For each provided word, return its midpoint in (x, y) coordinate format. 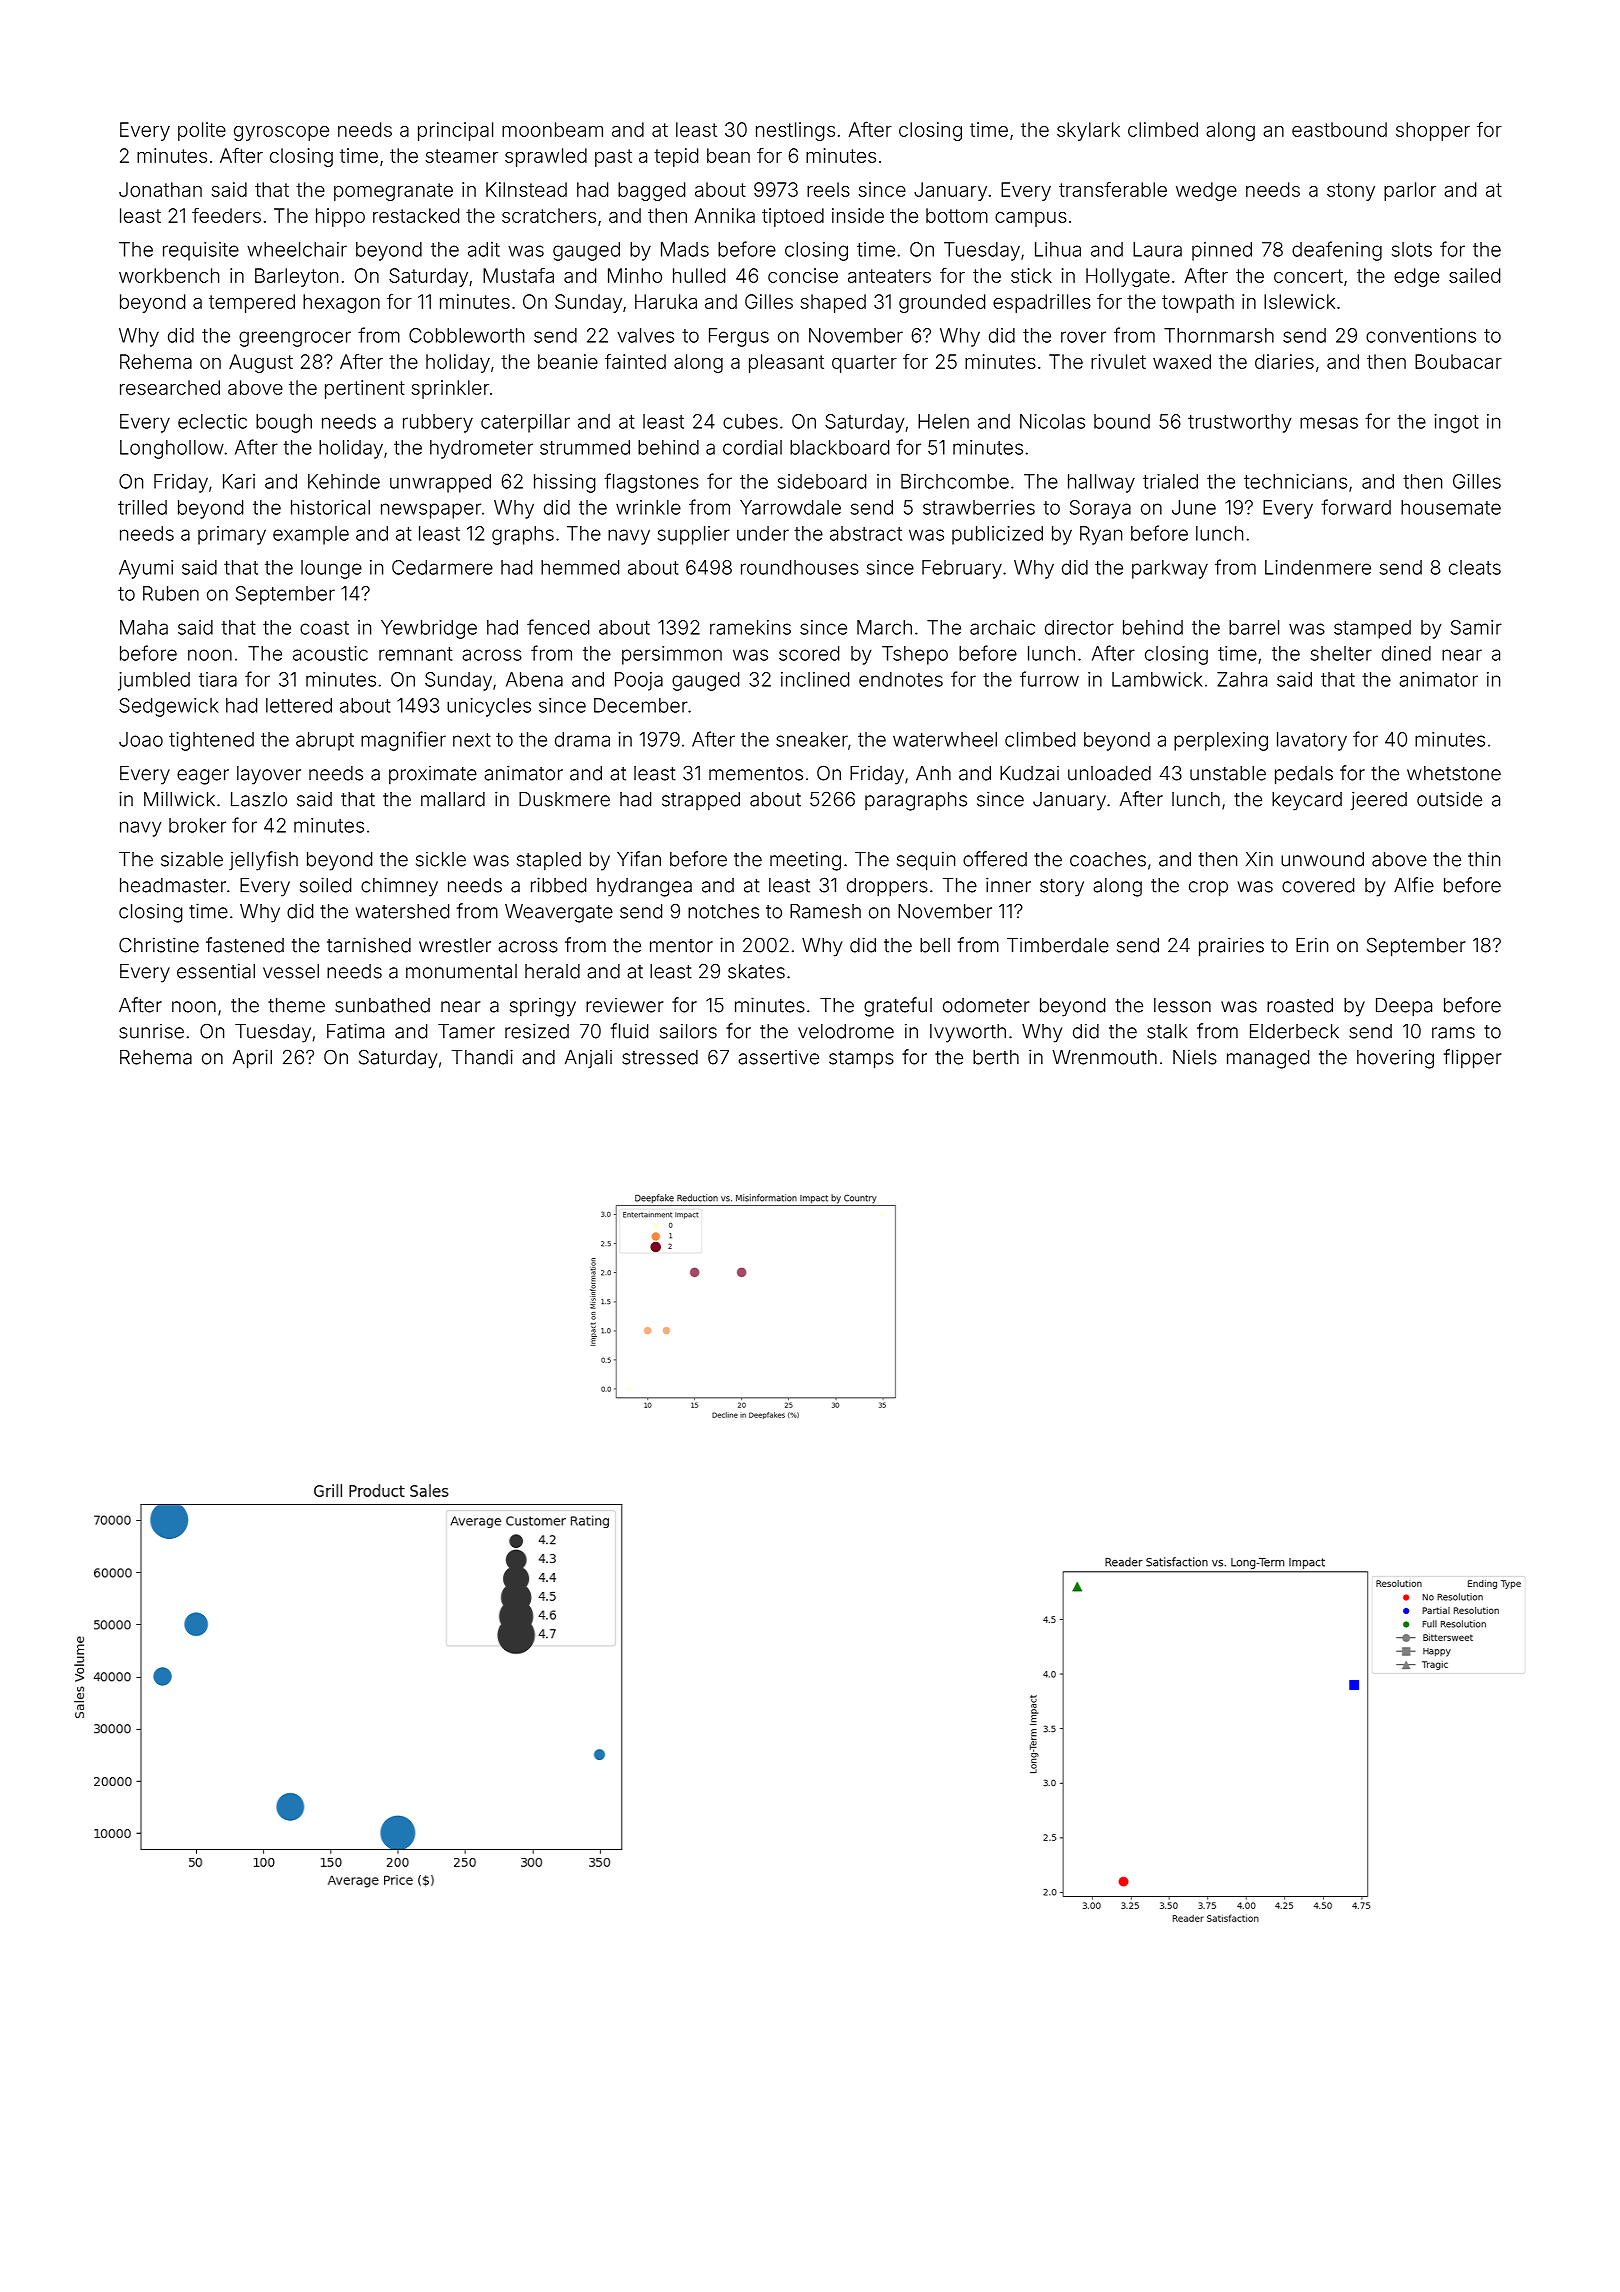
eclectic (212, 421)
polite (202, 131)
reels (828, 189)
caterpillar (525, 423)
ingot (1456, 423)
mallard (453, 799)
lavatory (1312, 741)
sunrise (151, 1031)
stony (1351, 192)
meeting (805, 861)
